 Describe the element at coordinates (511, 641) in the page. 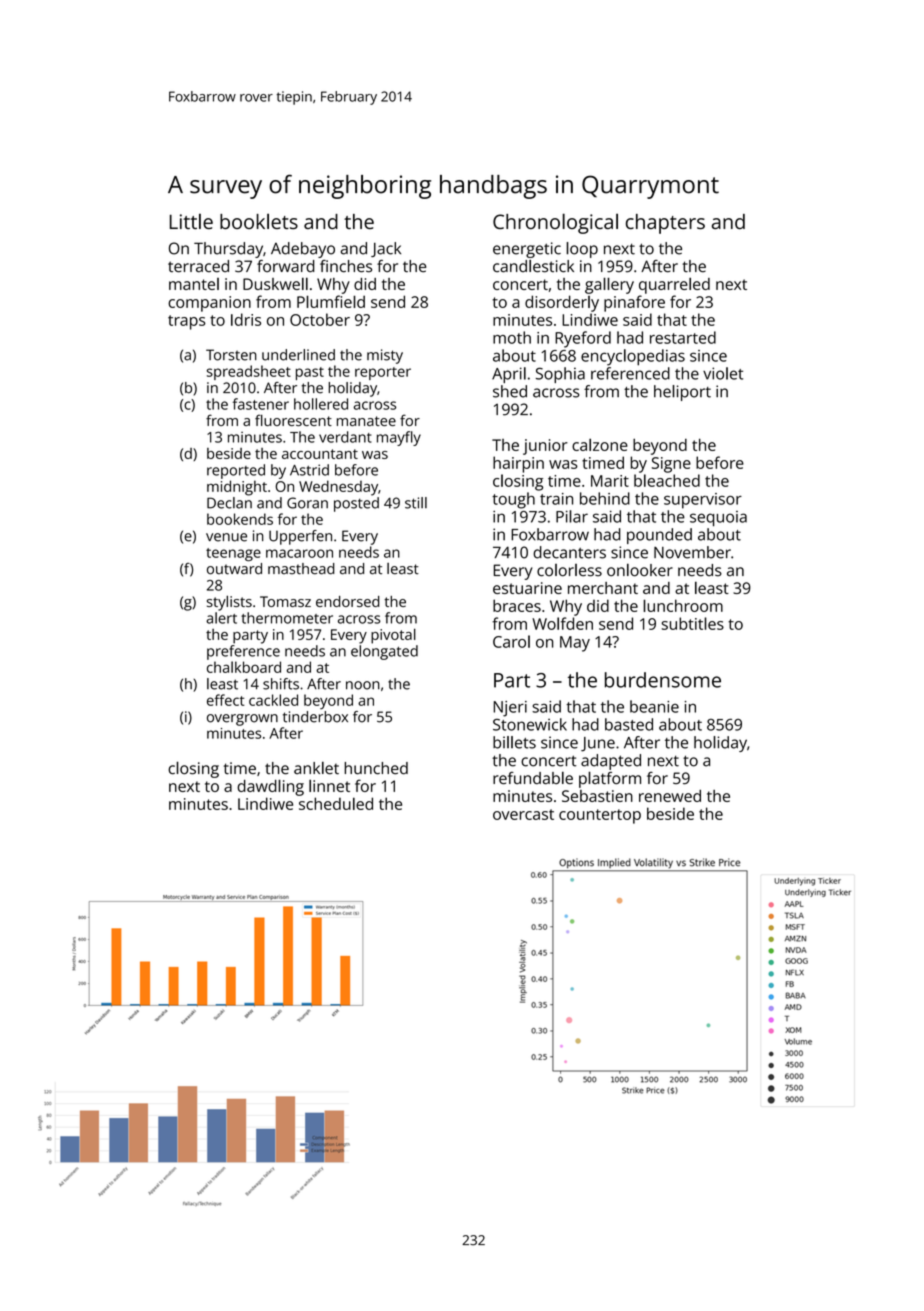

I see `Carol` at that location.
